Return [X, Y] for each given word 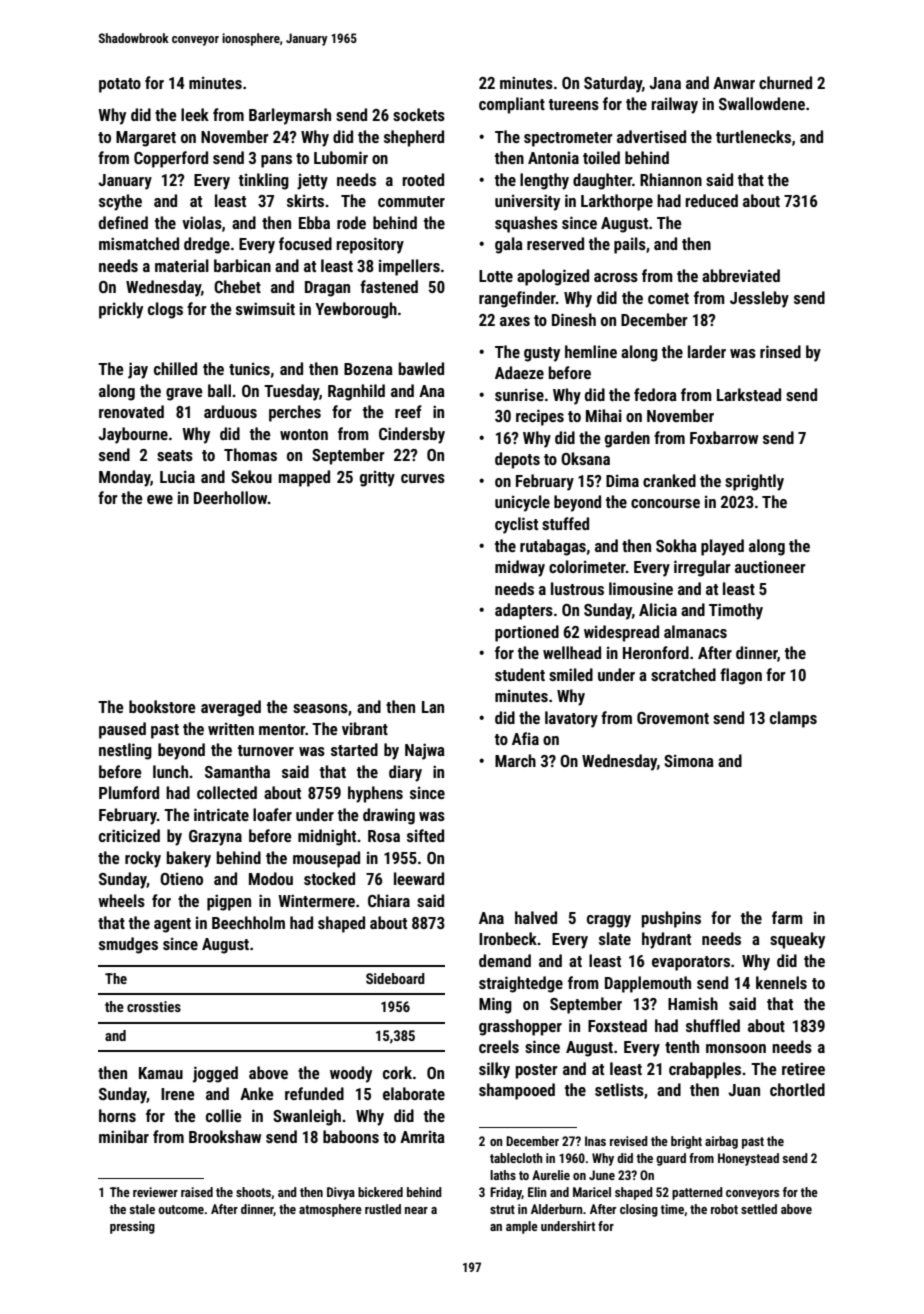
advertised [651, 136]
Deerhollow [231, 497]
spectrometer [568, 139]
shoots [253, 1192]
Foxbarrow [724, 437]
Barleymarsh [290, 116]
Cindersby [412, 435]
